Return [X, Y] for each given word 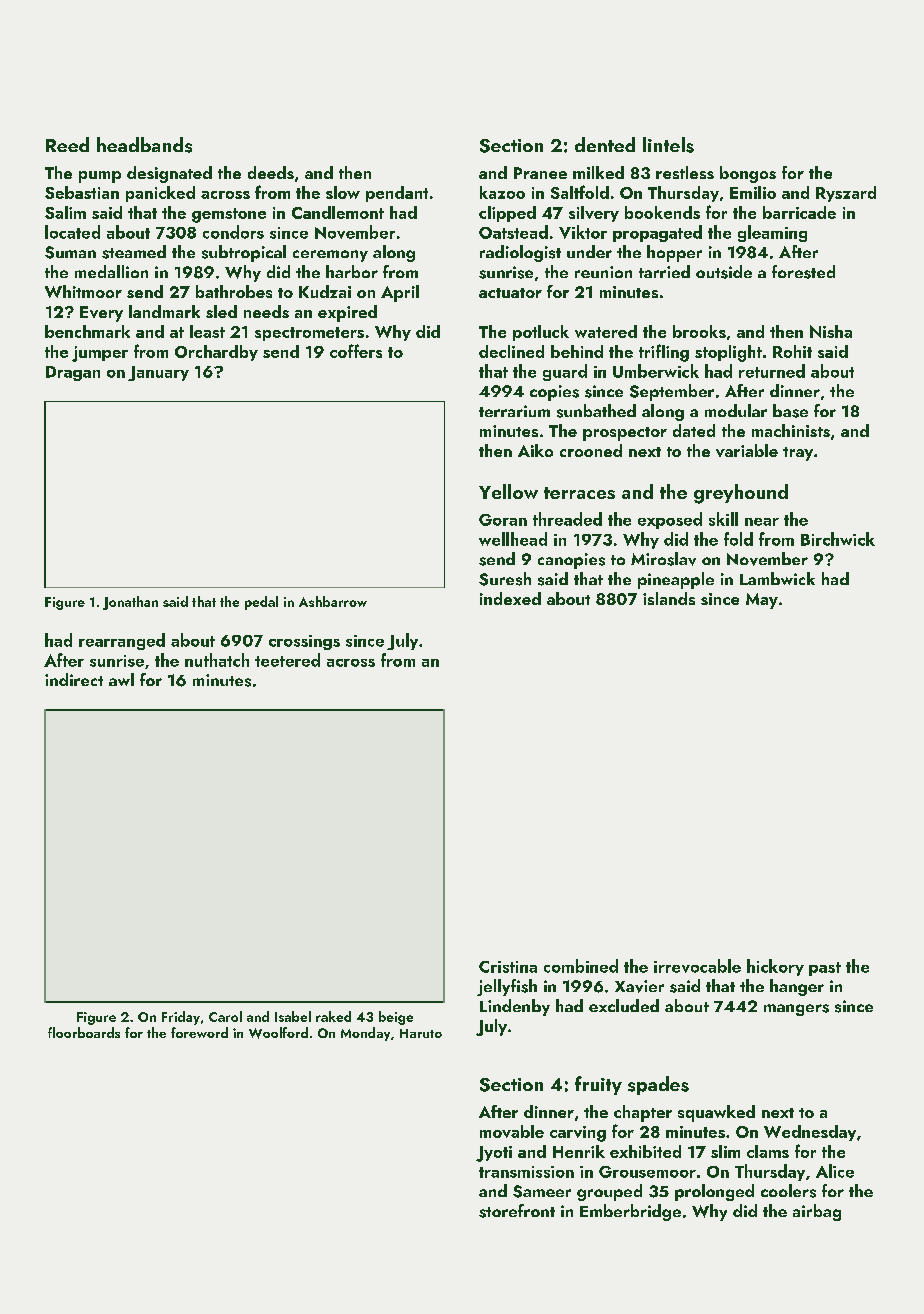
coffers [356, 351]
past [825, 969]
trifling [664, 353]
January [158, 373]
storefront [517, 1211]
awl [121, 679]
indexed [510, 598]
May [762, 601]
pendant [397, 194]
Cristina [508, 967]
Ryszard [846, 194]
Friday [181, 1018]
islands [669, 598]
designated [169, 174]
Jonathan [130, 603]
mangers [796, 1010]
